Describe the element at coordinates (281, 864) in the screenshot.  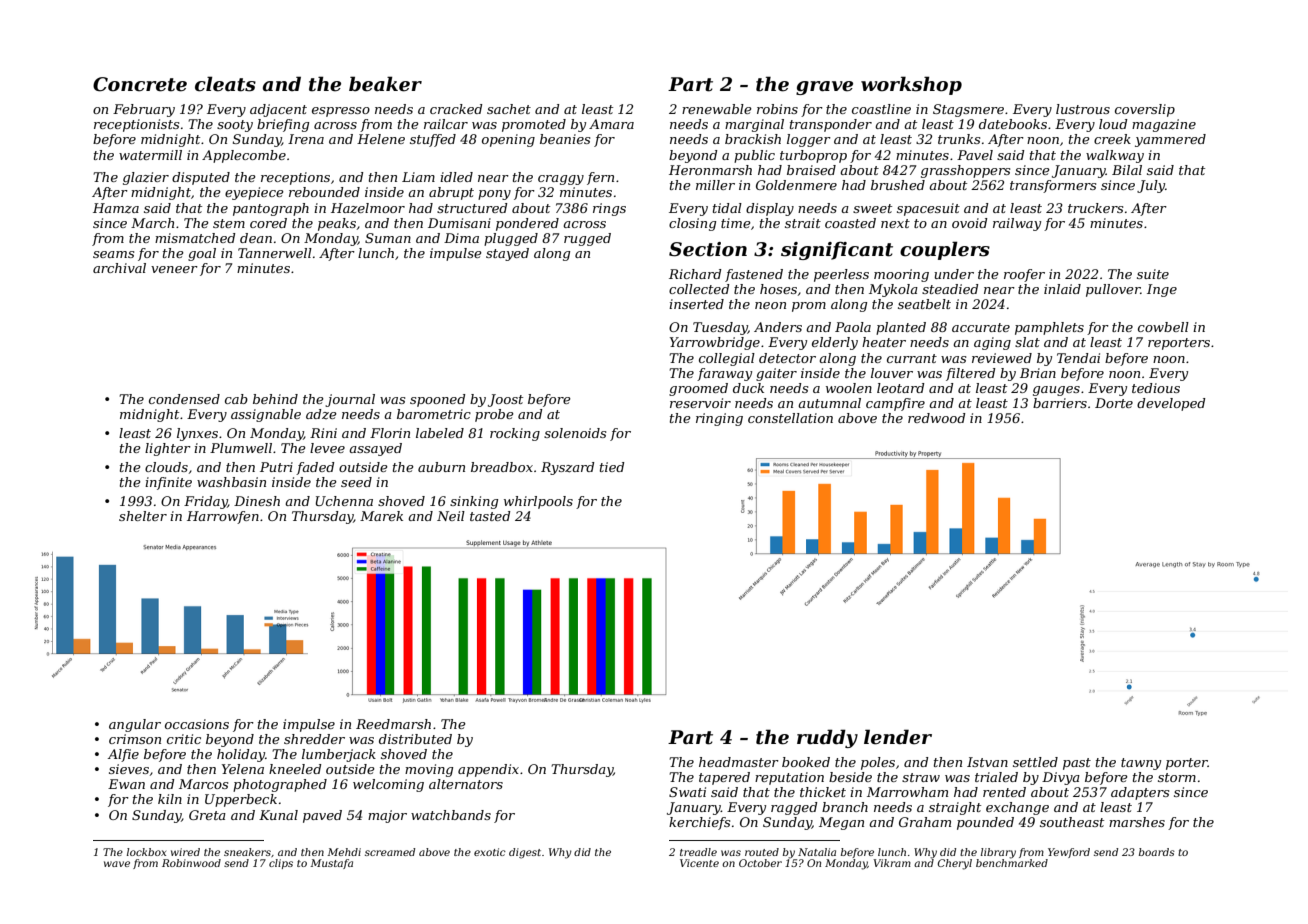
I see `clips` at that location.
